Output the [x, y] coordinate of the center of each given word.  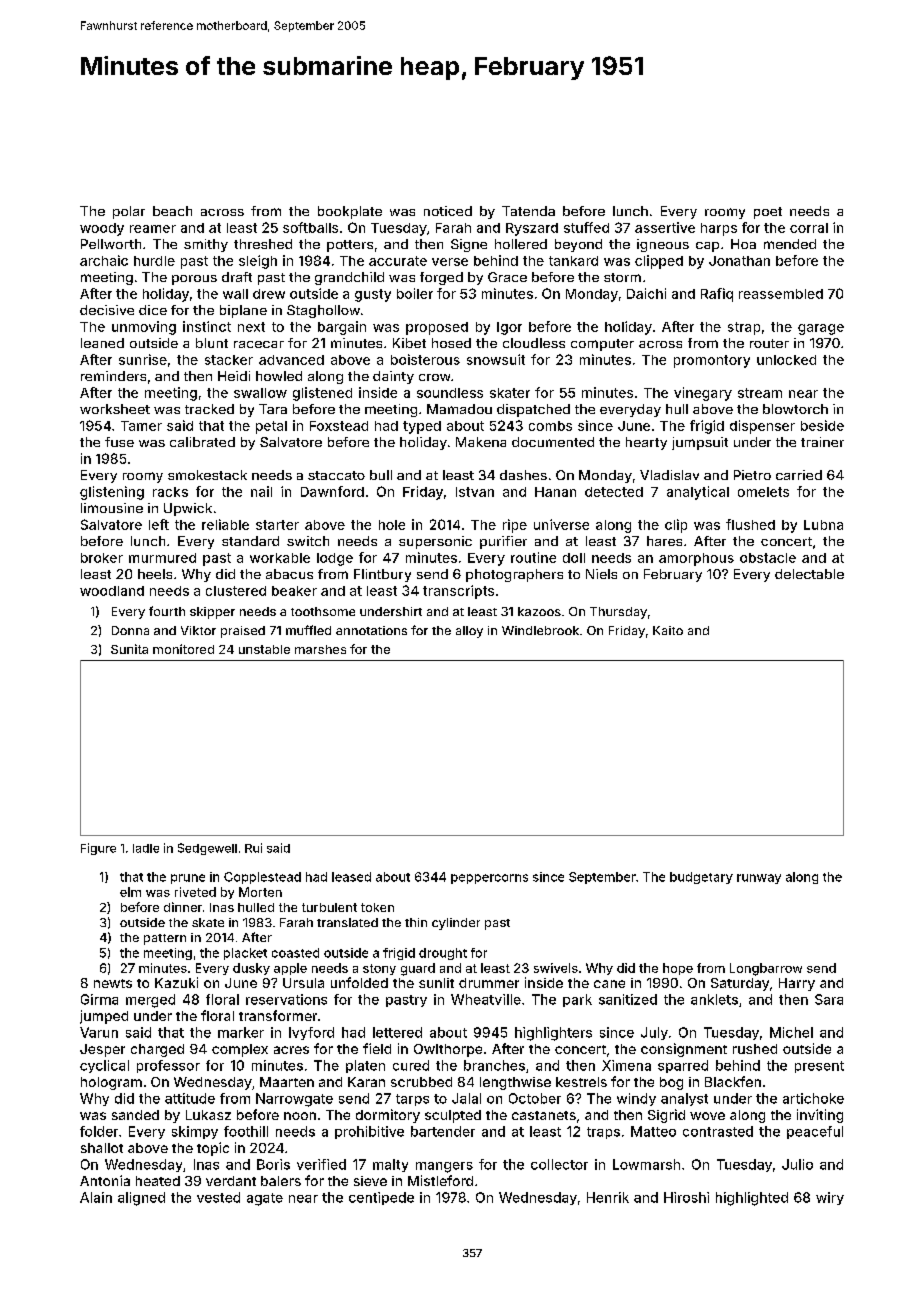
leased [351, 877]
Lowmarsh [646, 1164]
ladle [146, 848]
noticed [448, 211]
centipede [381, 1198]
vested [218, 1197]
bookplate [350, 212]
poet [768, 213]
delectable [809, 574]
